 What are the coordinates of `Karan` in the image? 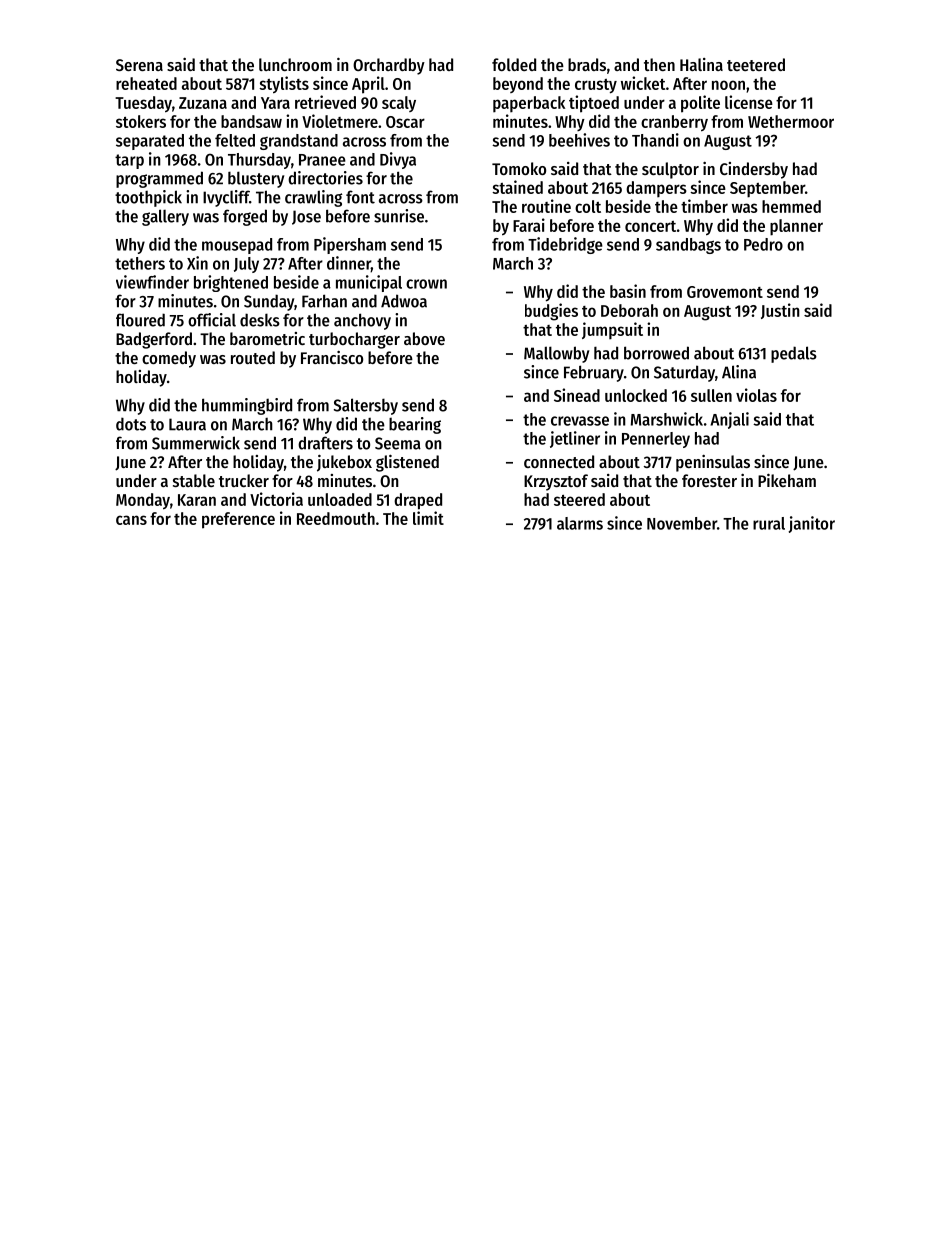 It's located at (197, 500).
